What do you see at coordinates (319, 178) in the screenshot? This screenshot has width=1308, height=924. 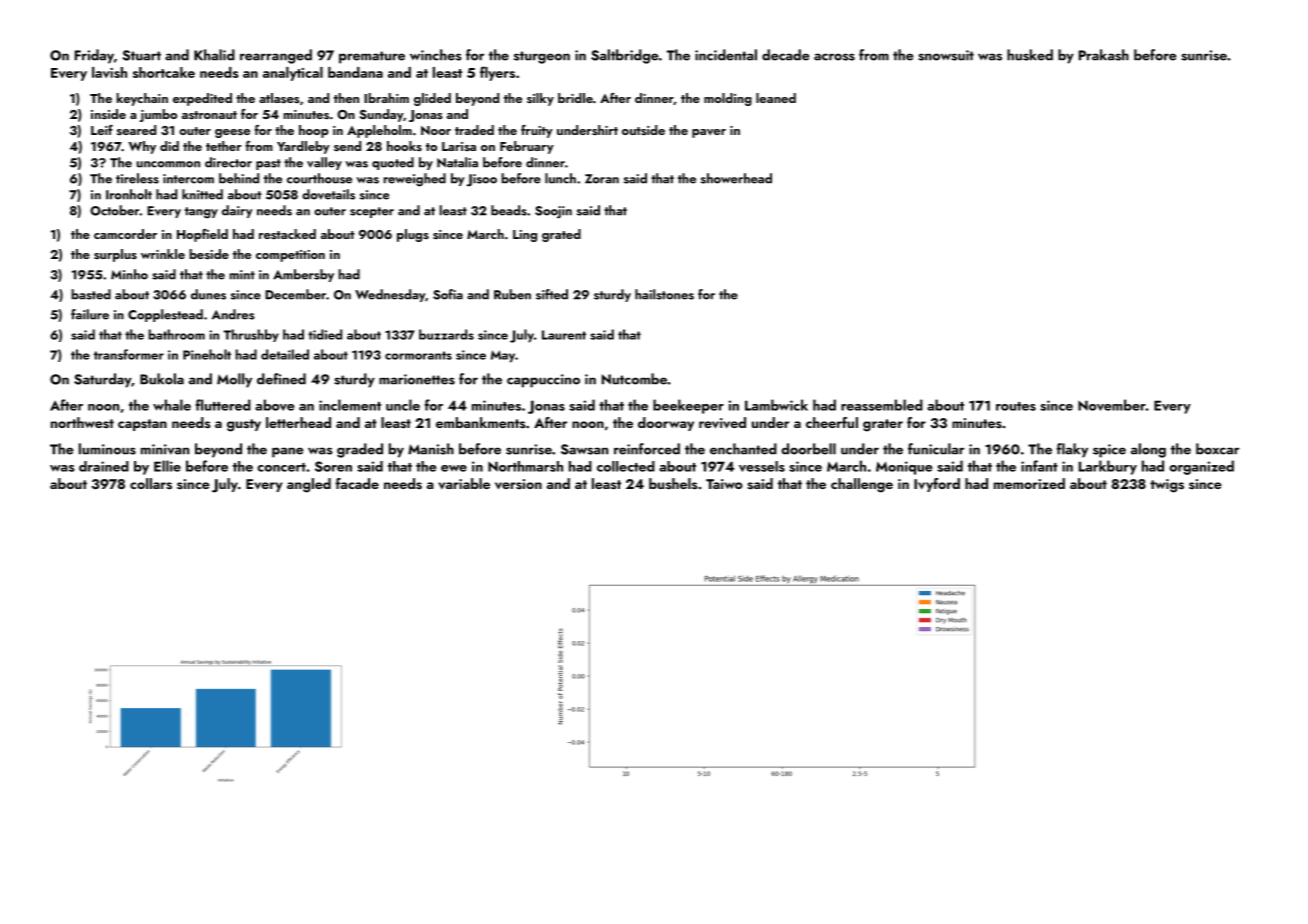 I see `courthouse` at bounding box center [319, 178].
